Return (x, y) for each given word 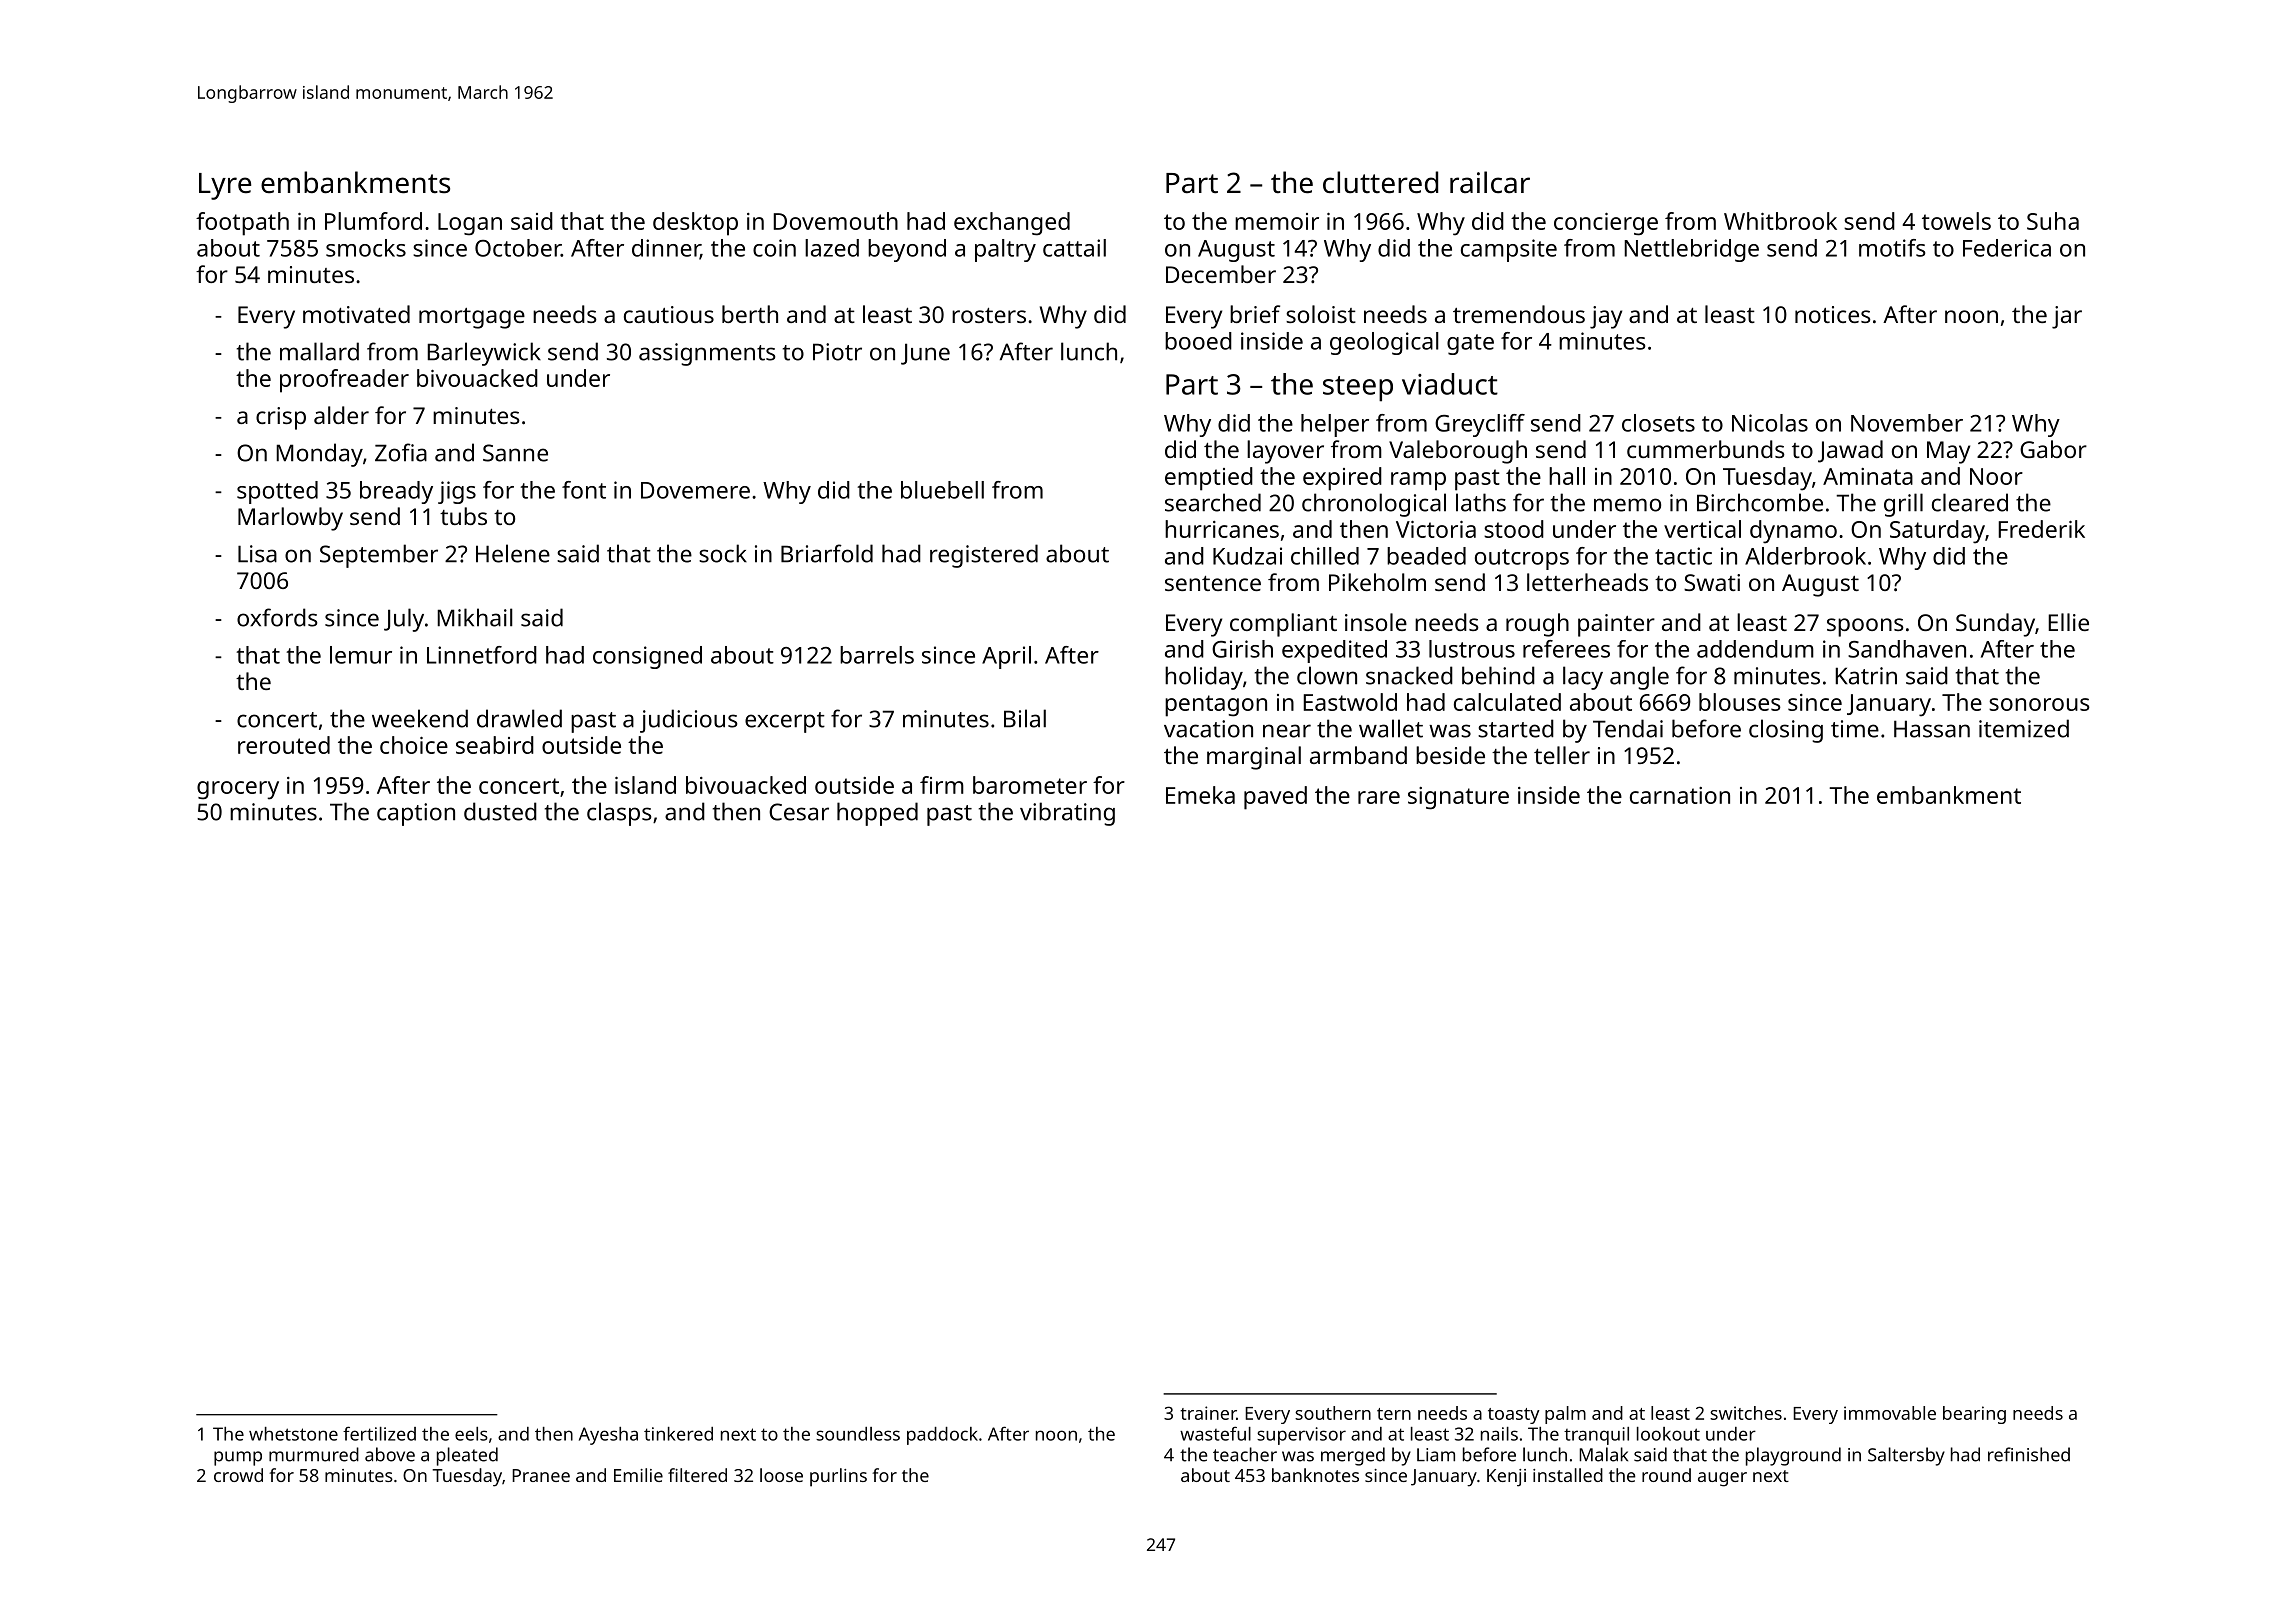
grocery (238, 790)
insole (1376, 622)
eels (471, 1434)
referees (1566, 649)
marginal (1254, 758)
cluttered (1380, 182)
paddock (942, 1436)
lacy (1583, 678)
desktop (695, 224)
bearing (1974, 1415)
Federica (2007, 248)
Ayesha (608, 1436)
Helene (513, 553)
